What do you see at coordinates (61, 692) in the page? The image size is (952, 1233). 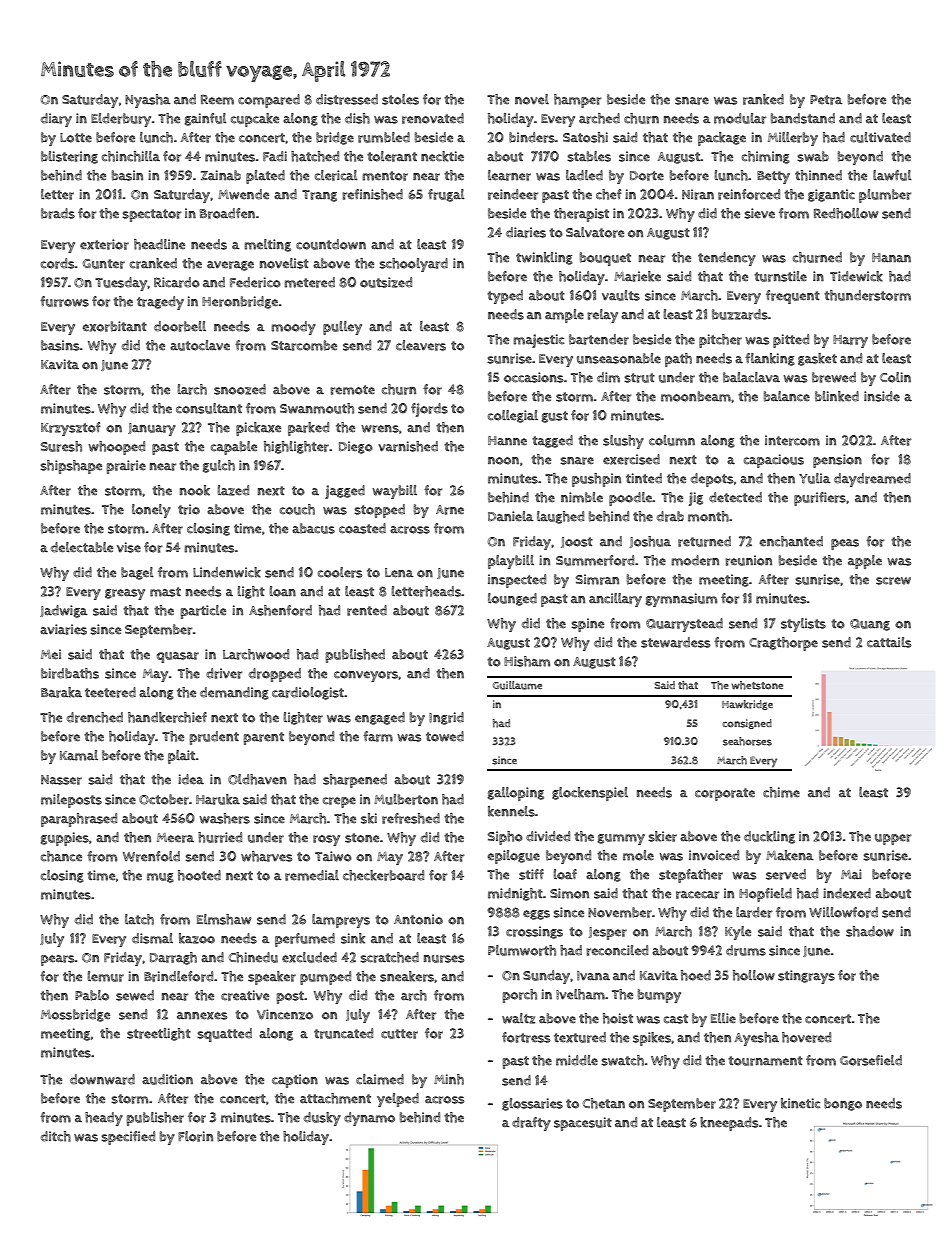 I see `Baraka` at bounding box center [61, 692].
